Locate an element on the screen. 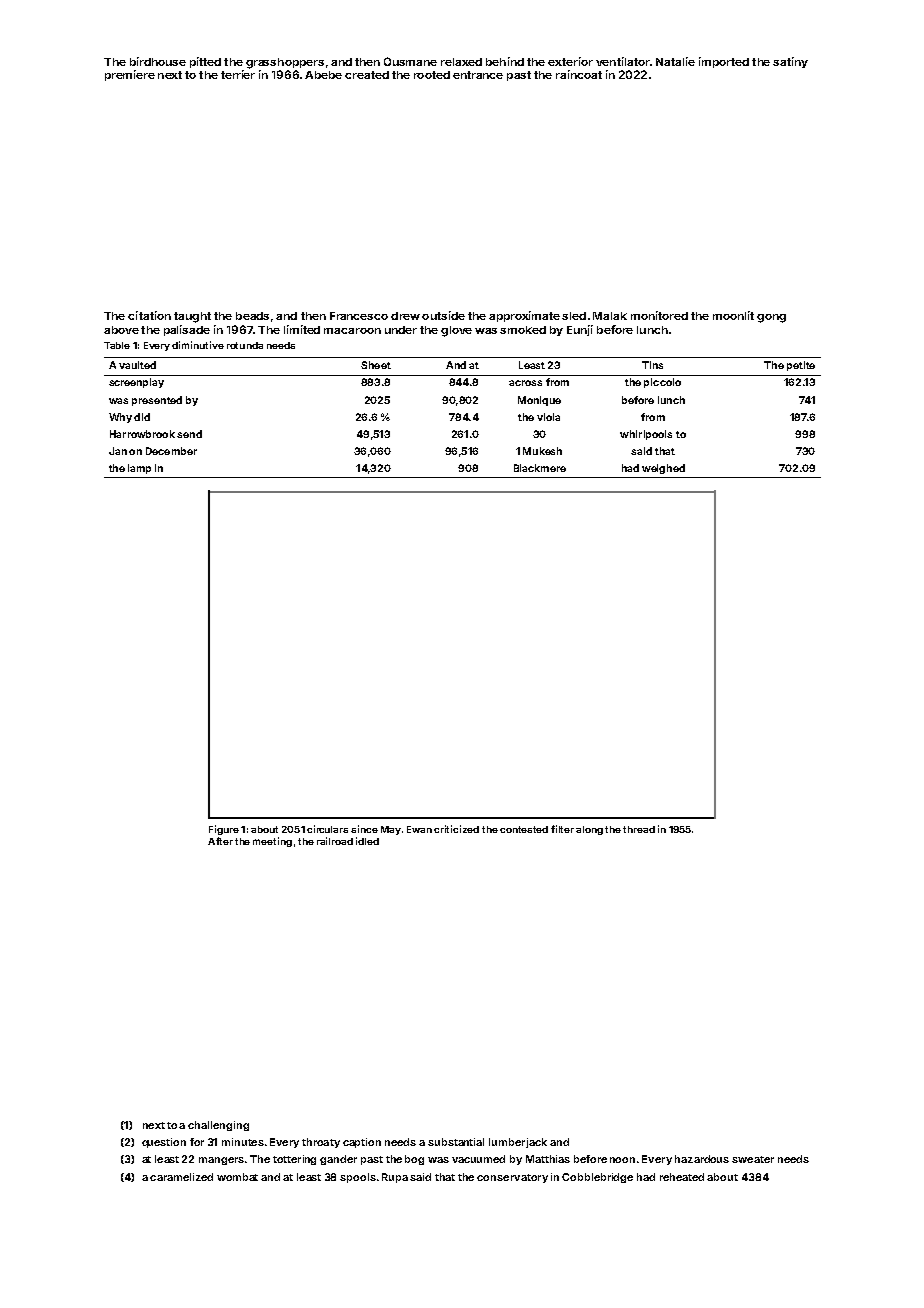 The image size is (924, 1308). behind is located at coordinates (505, 61).
